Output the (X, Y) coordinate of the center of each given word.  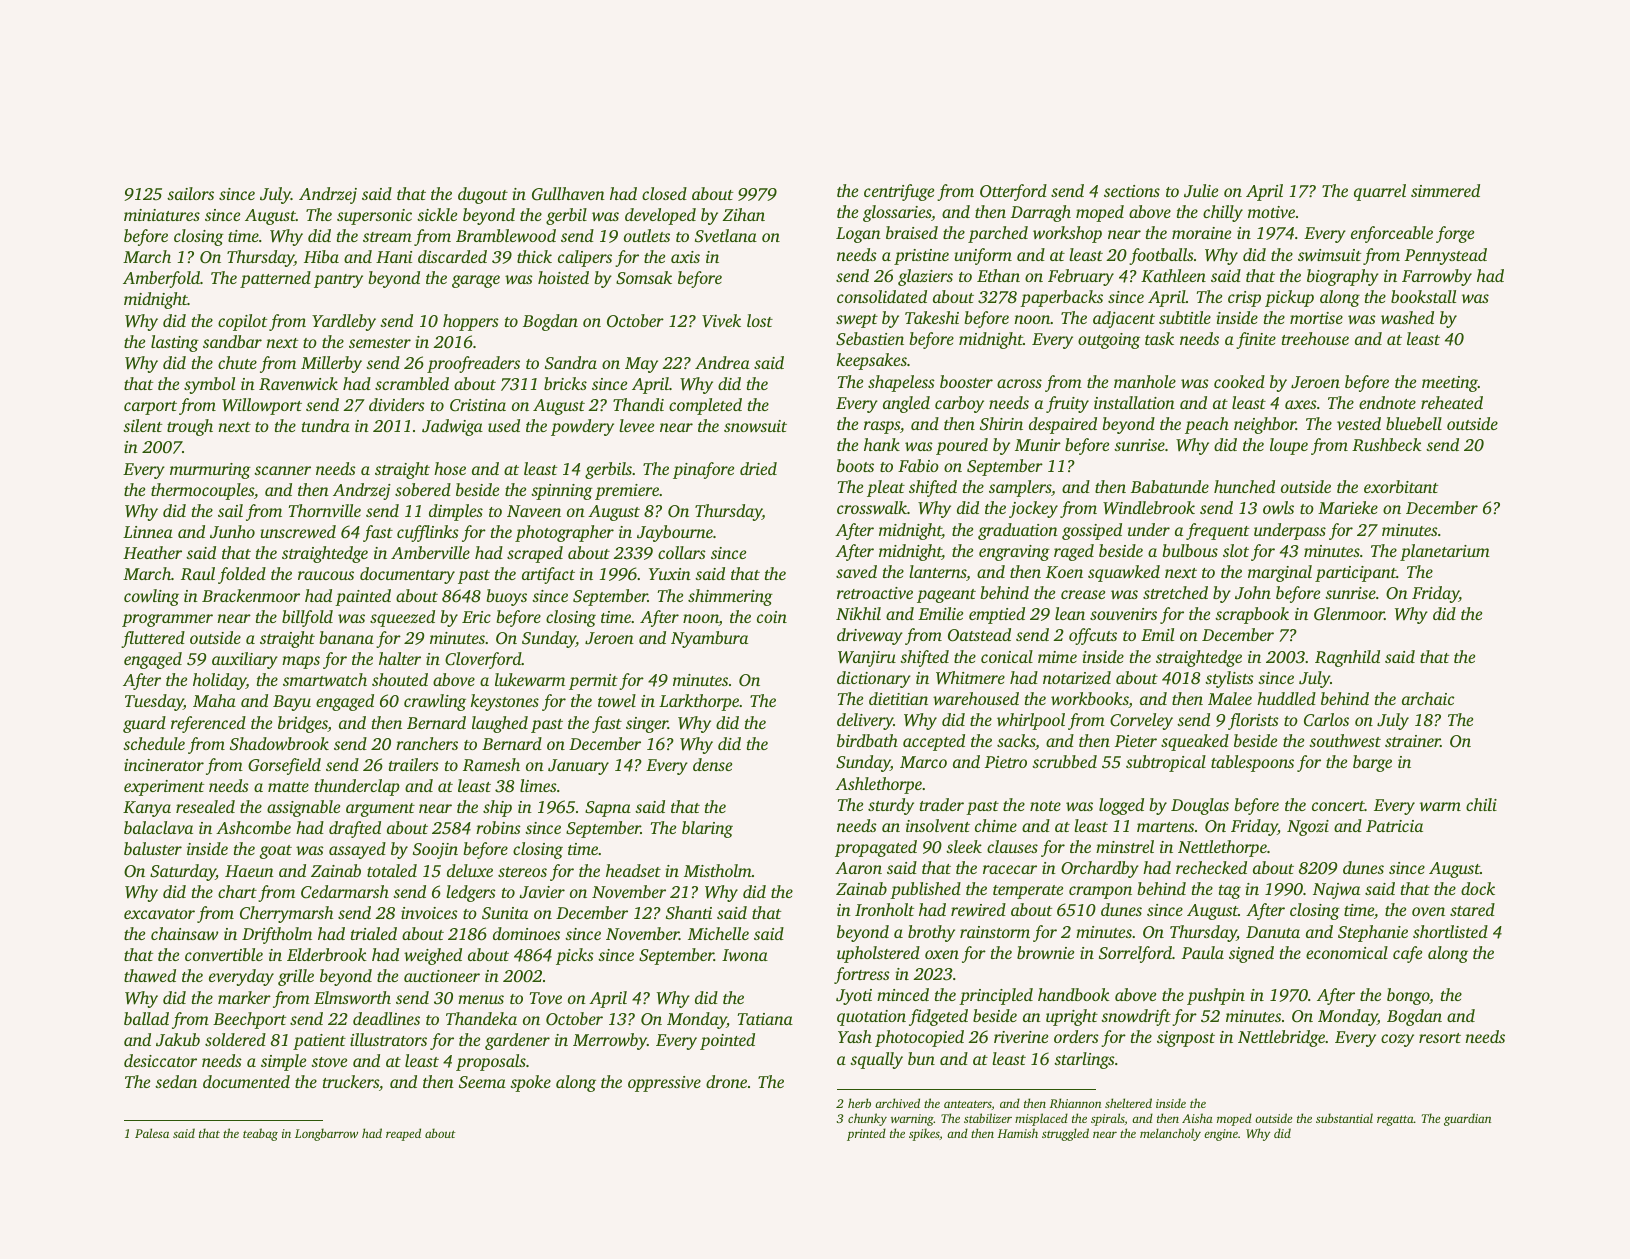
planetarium (1445, 552)
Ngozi (1308, 828)
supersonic (374, 217)
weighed (433, 956)
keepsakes (872, 361)
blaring (707, 829)
